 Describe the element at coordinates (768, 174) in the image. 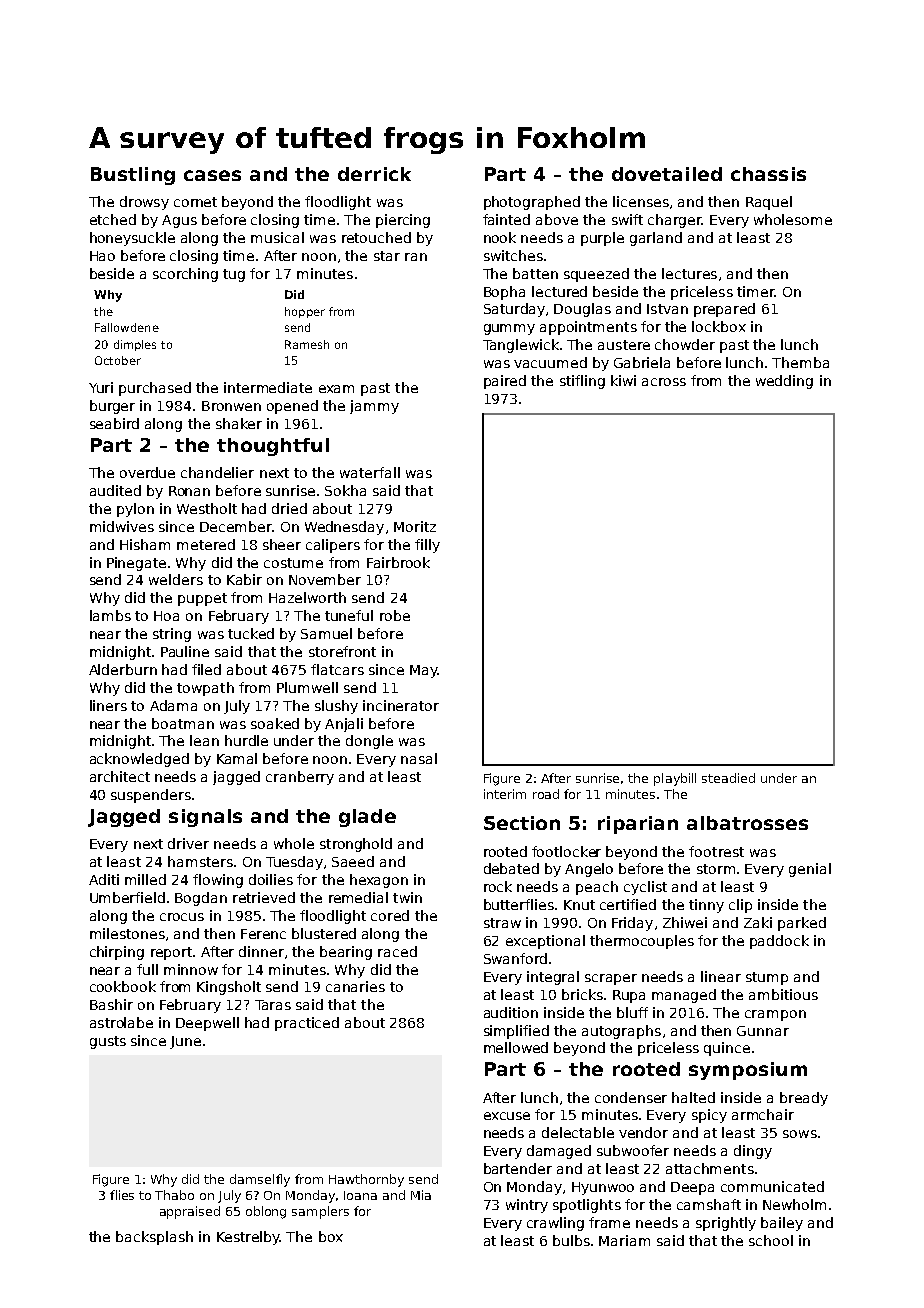

I see `chassis` at that location.
